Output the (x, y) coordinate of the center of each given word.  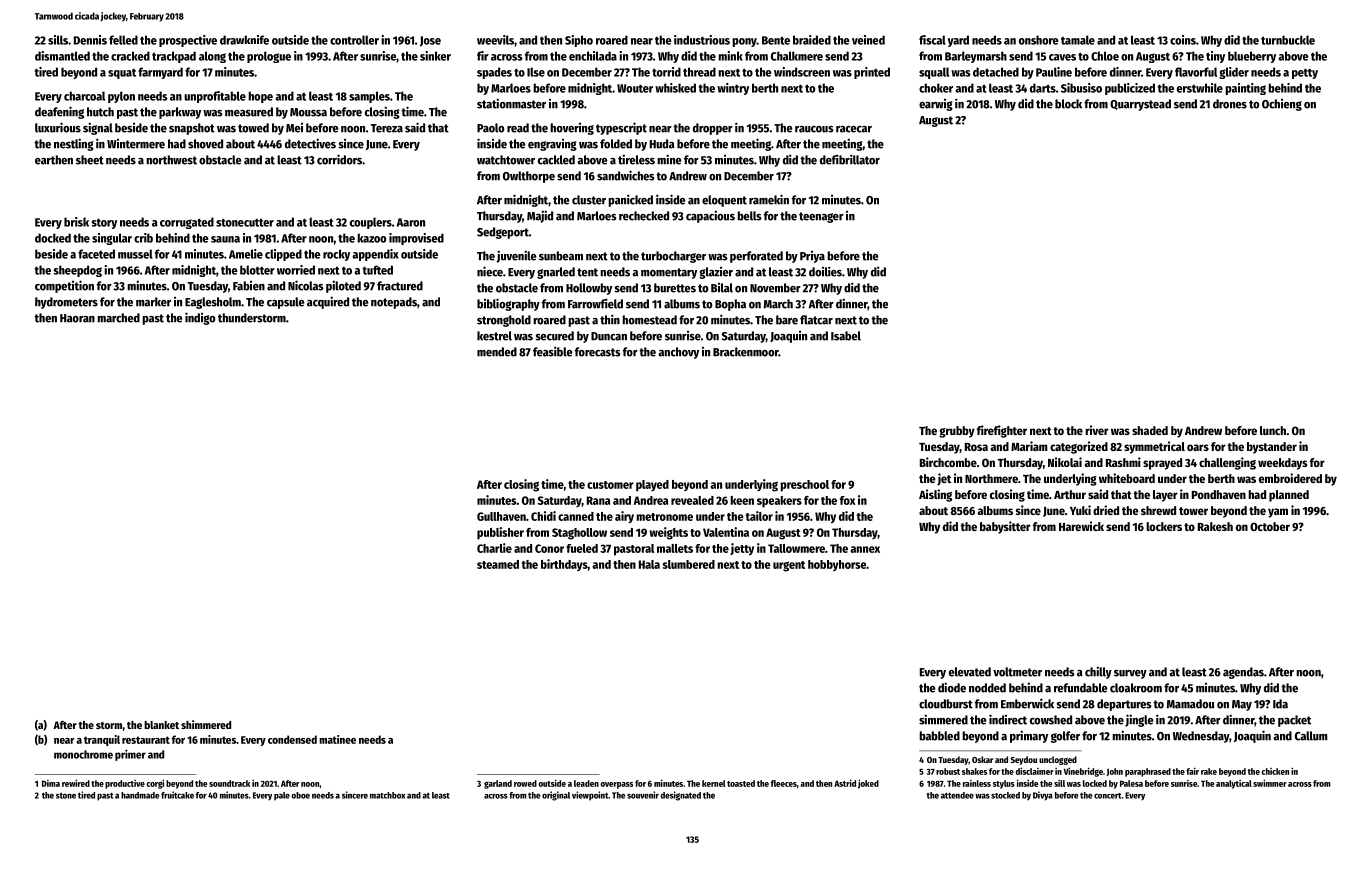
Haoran (77, 318)
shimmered (206, 724)
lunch (1273, 430)
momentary (669, 273)
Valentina (726, 532)
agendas (1243, 673)
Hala (649, 564)
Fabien (249, 286)
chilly (1098, 672)
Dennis (90, 40)
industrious (702, 40)
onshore (1039, 40)
